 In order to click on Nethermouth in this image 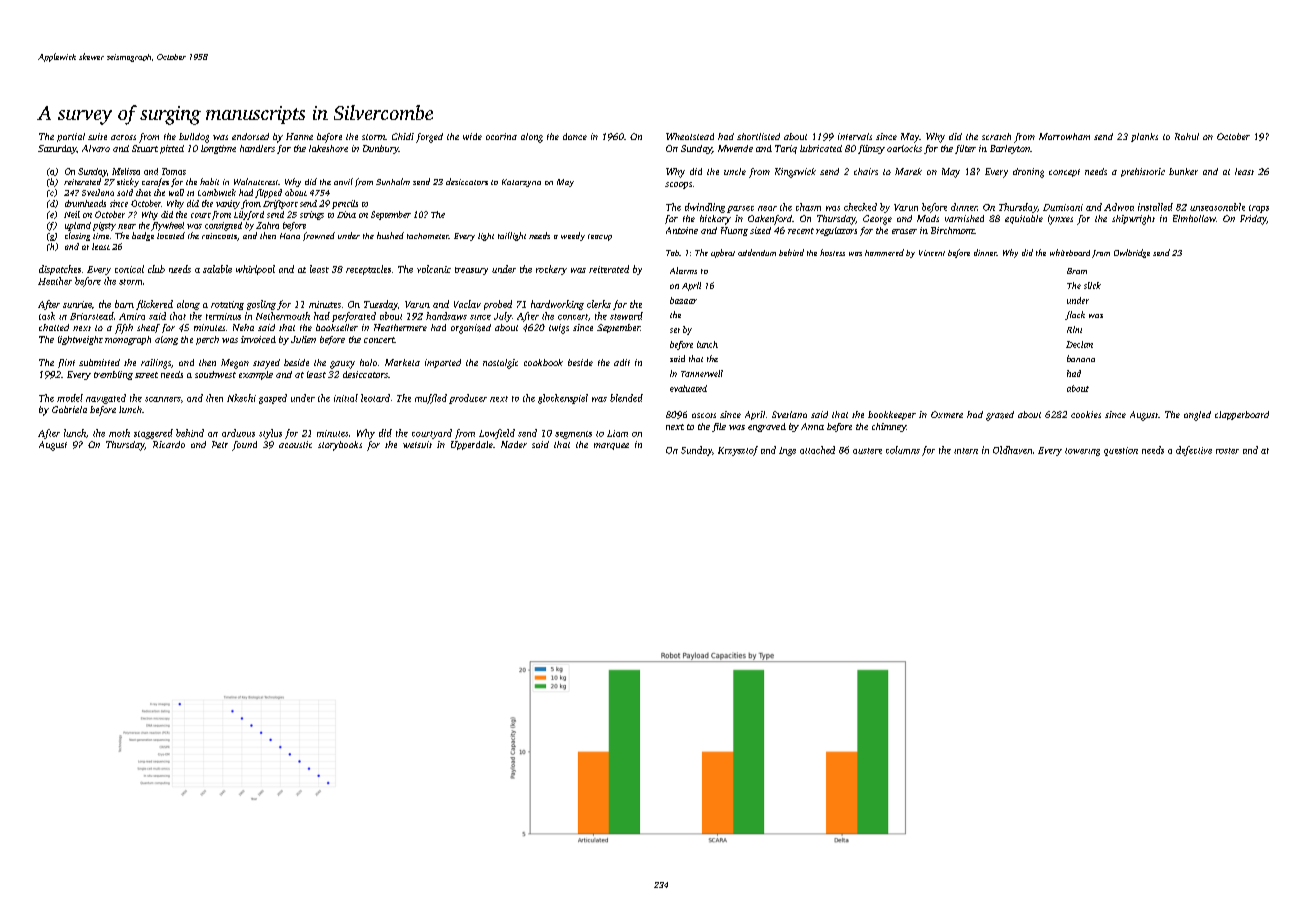, I will do `click(283, 316)`.
